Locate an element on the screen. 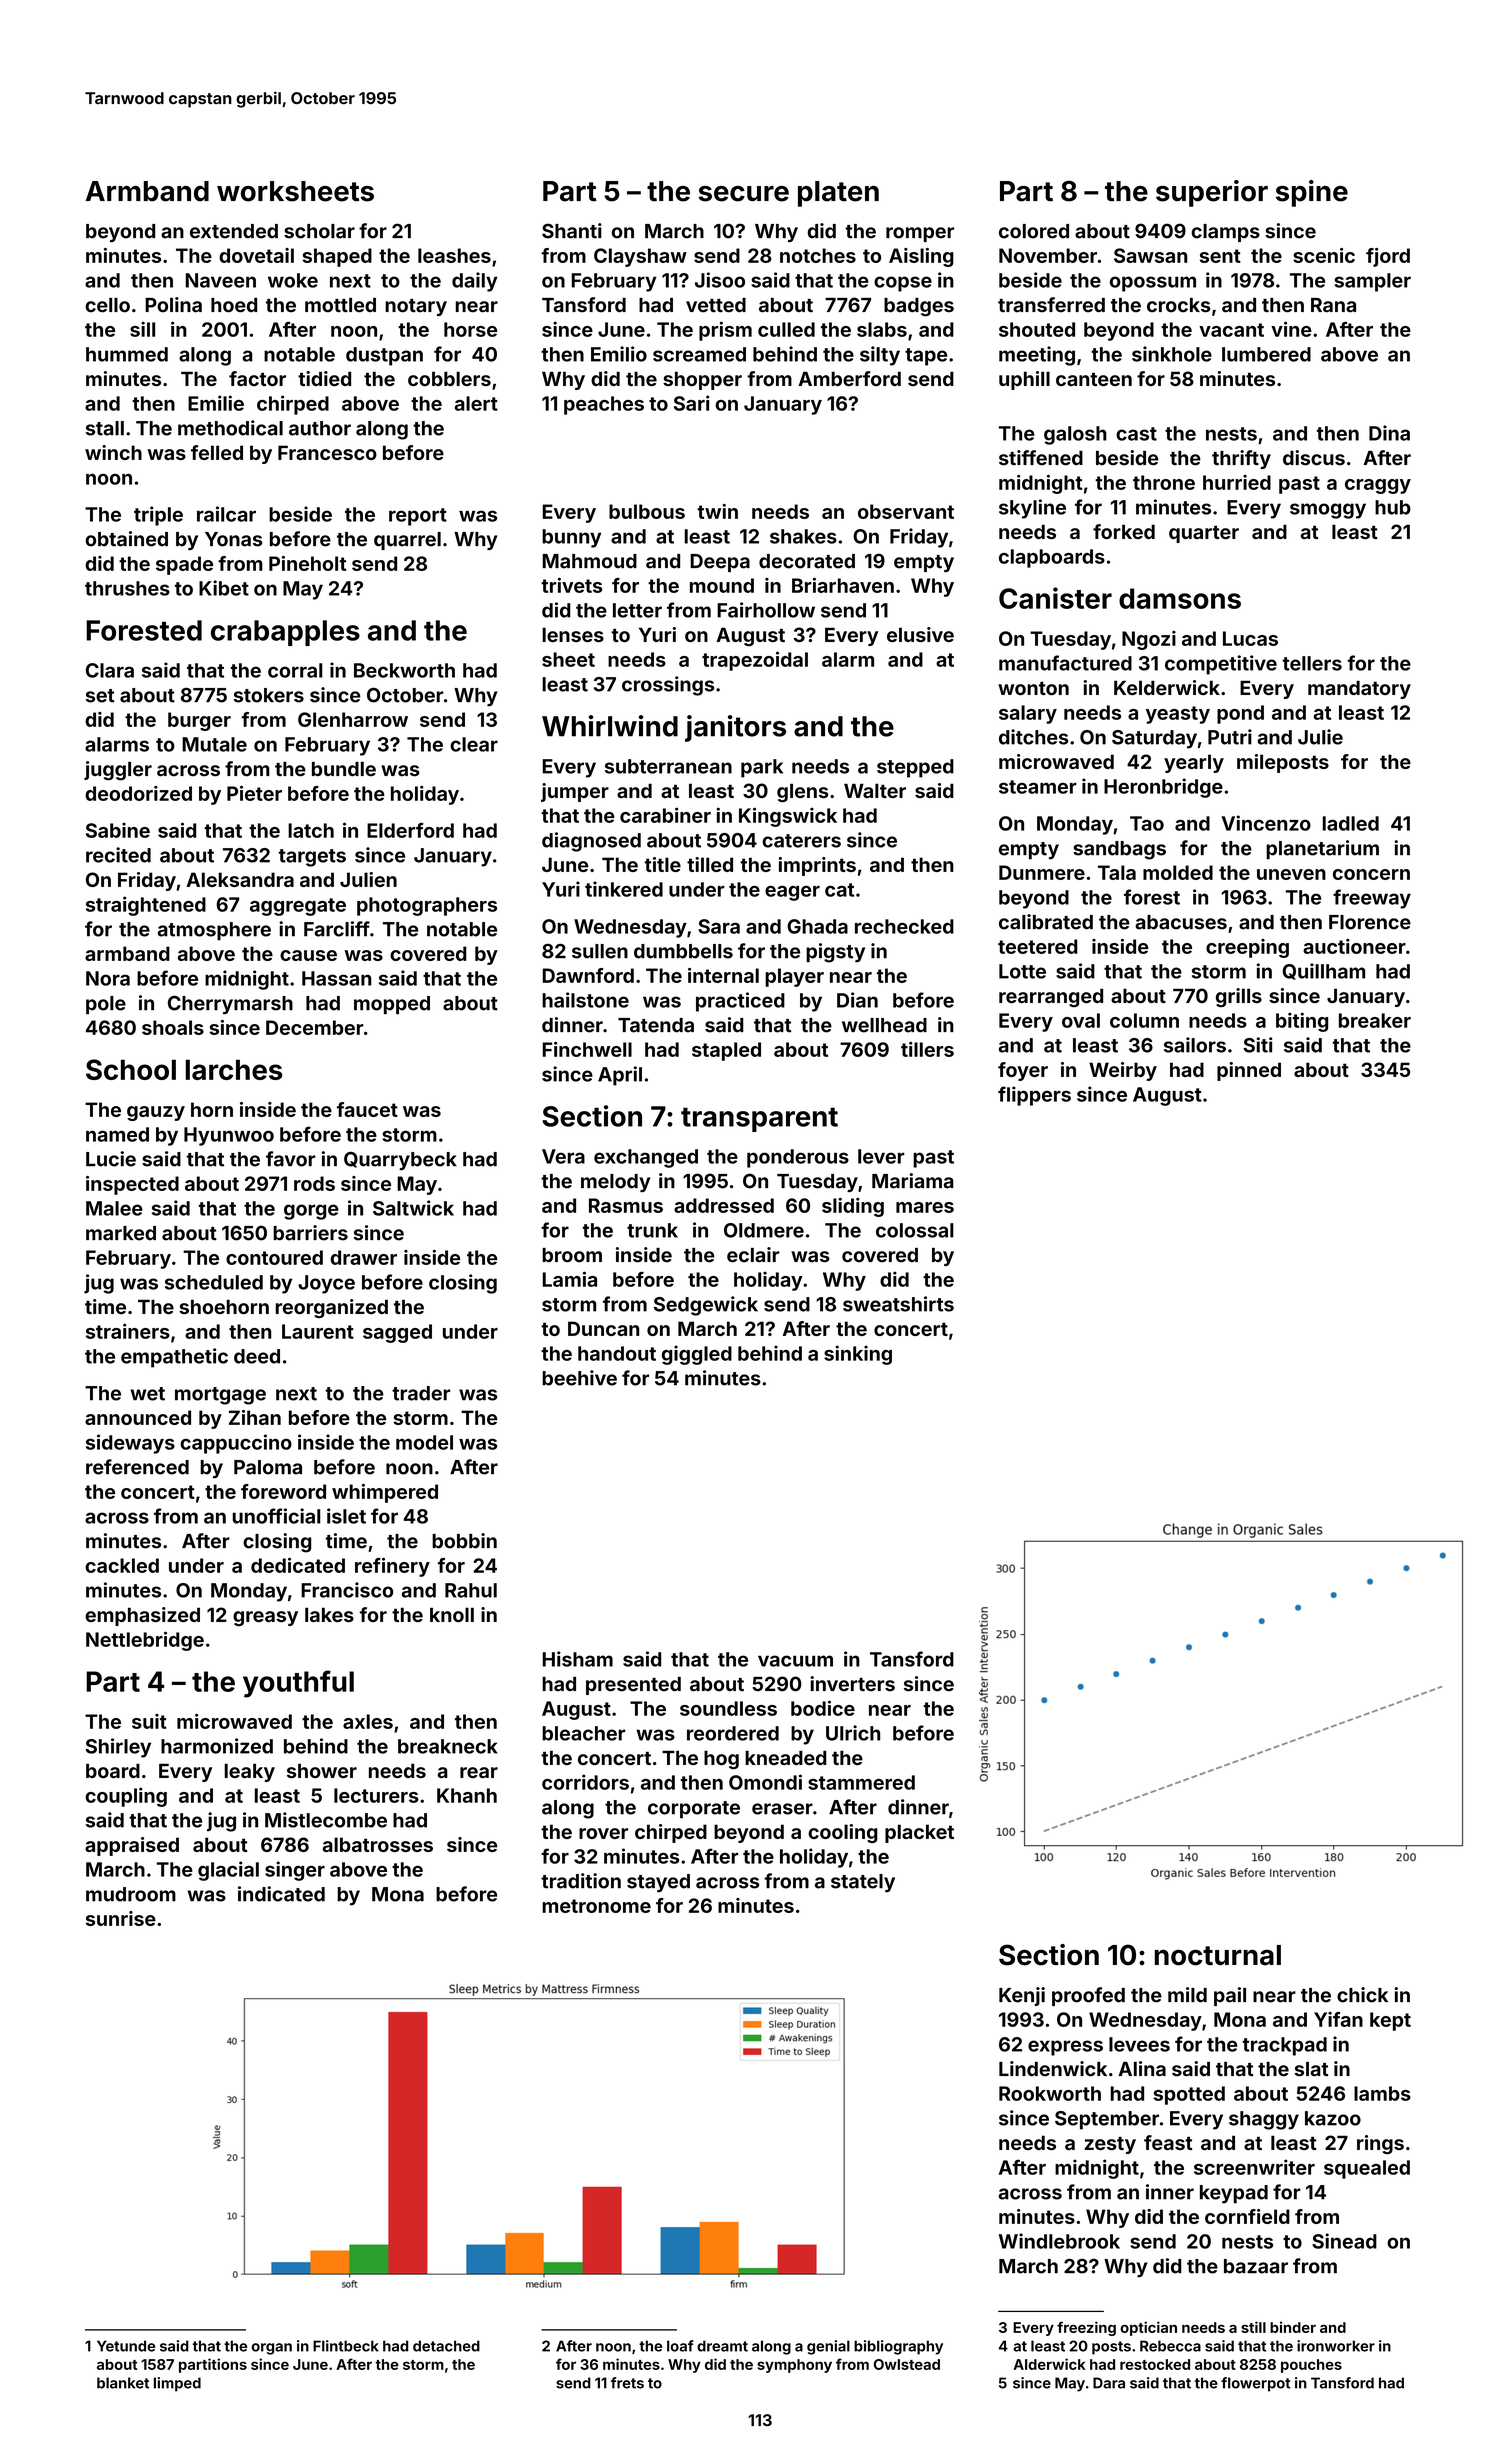 The width and height of the screenshot is (1496, 2464). chick is located at coordinates (1362, 1995).
